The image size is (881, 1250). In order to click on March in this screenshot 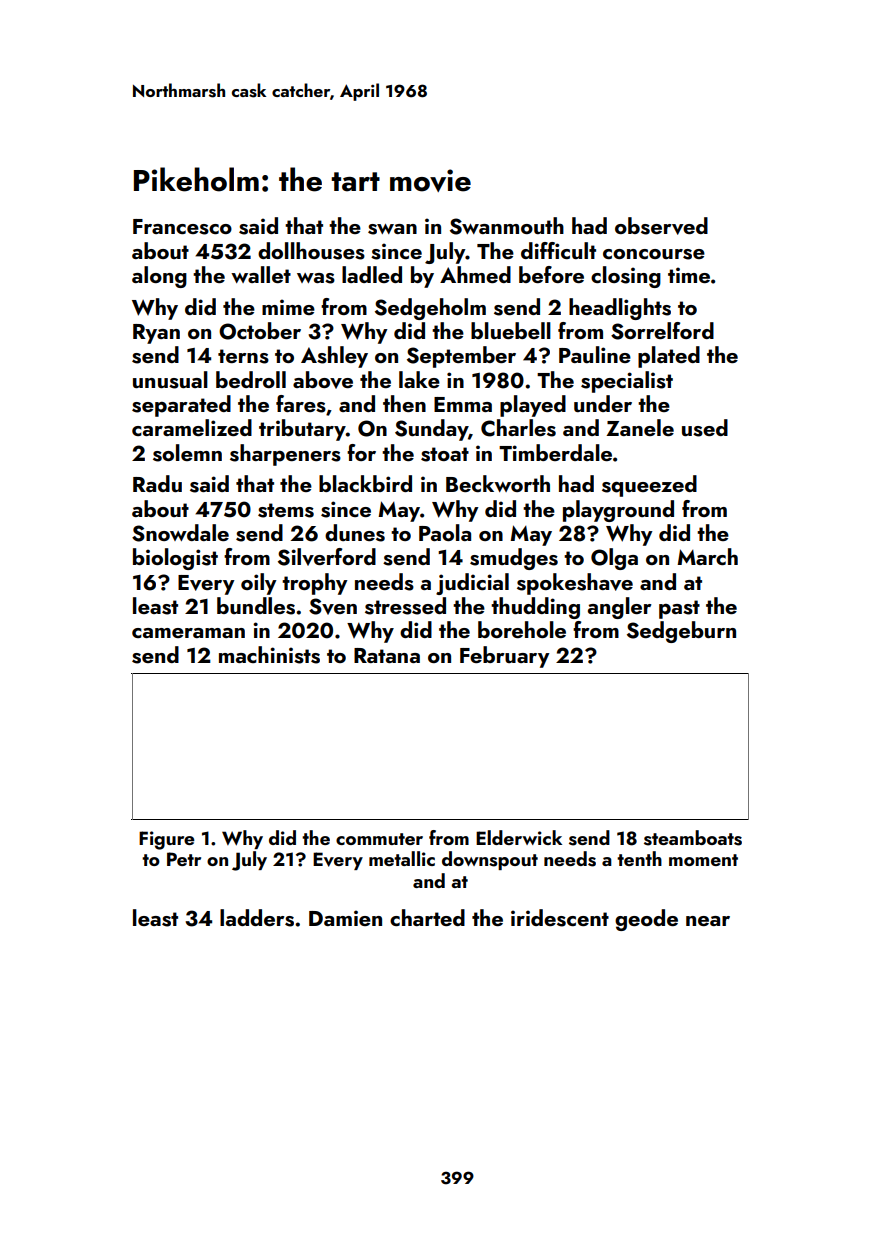, I will do `click(707, 556)`.
